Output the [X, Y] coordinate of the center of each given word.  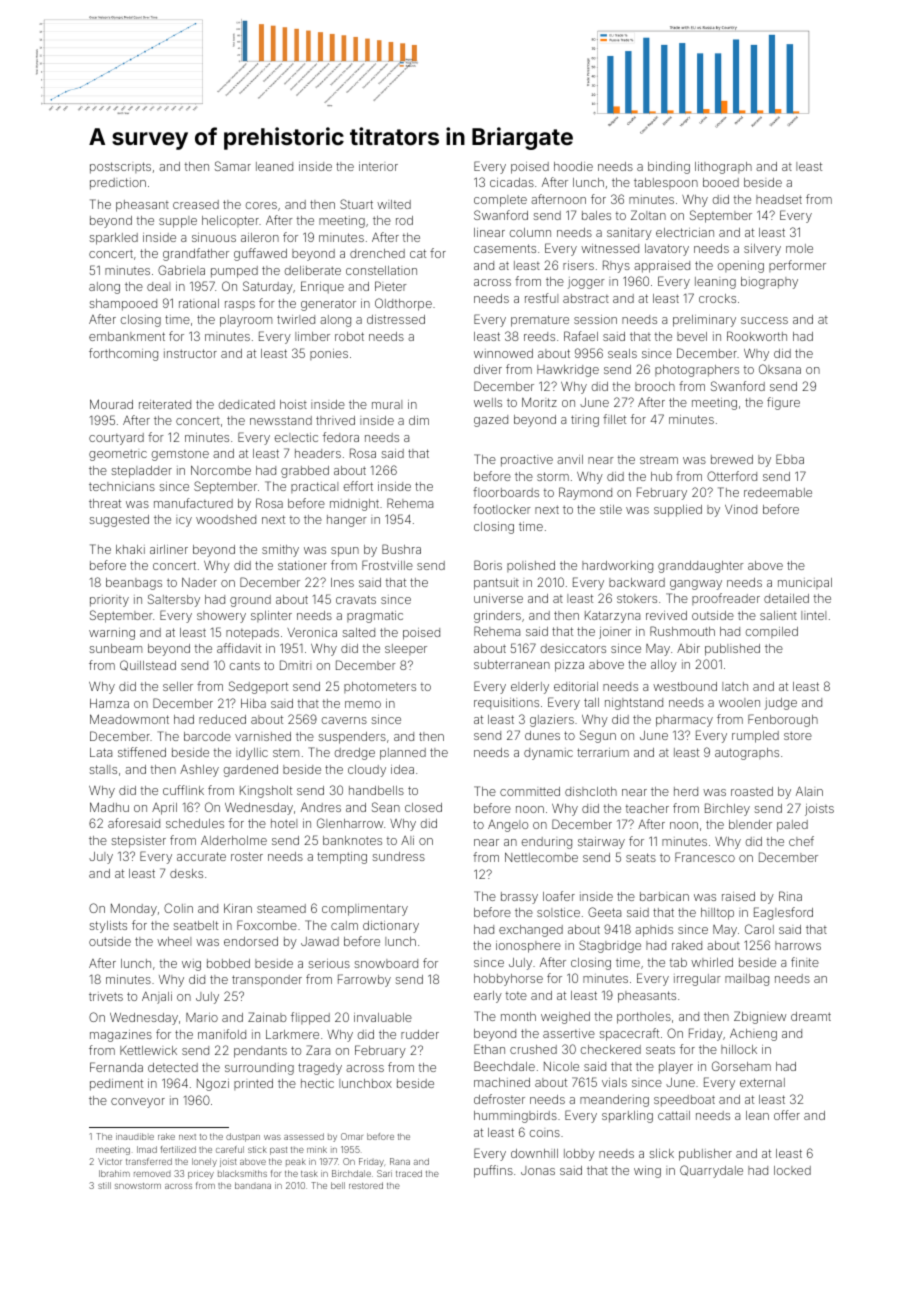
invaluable [383, 1017]
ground [250, 601]
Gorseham [741, 1066]
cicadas [512, 182]
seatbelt [195, 925]
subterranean [512, 664]
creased [196, 204]
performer [797, 266]
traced [409, 1173]
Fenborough [783, 720]
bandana [253, 1185]
